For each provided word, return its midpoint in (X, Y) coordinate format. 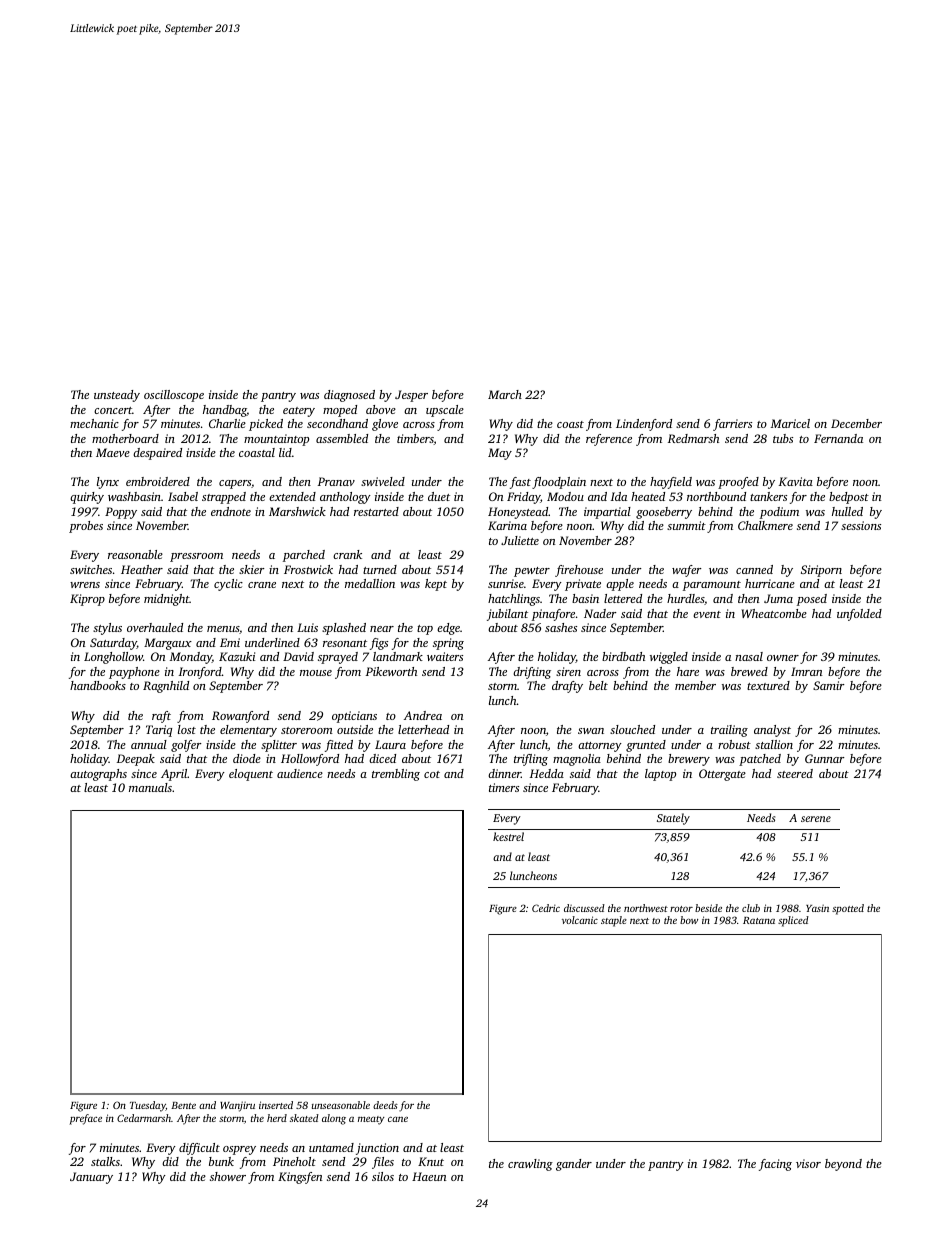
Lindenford (644, 425)
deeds (385, 1105)
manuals (150, 787)
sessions (861, 525)
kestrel (508, 836)
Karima (507, 525)
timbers (415, 439)
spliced (793, 921)
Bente (183, 1105)
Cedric (546, 908)
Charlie (227, 423)
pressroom (196, 557)
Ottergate (722, 775)
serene (816, 819)
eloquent (251, 775)
